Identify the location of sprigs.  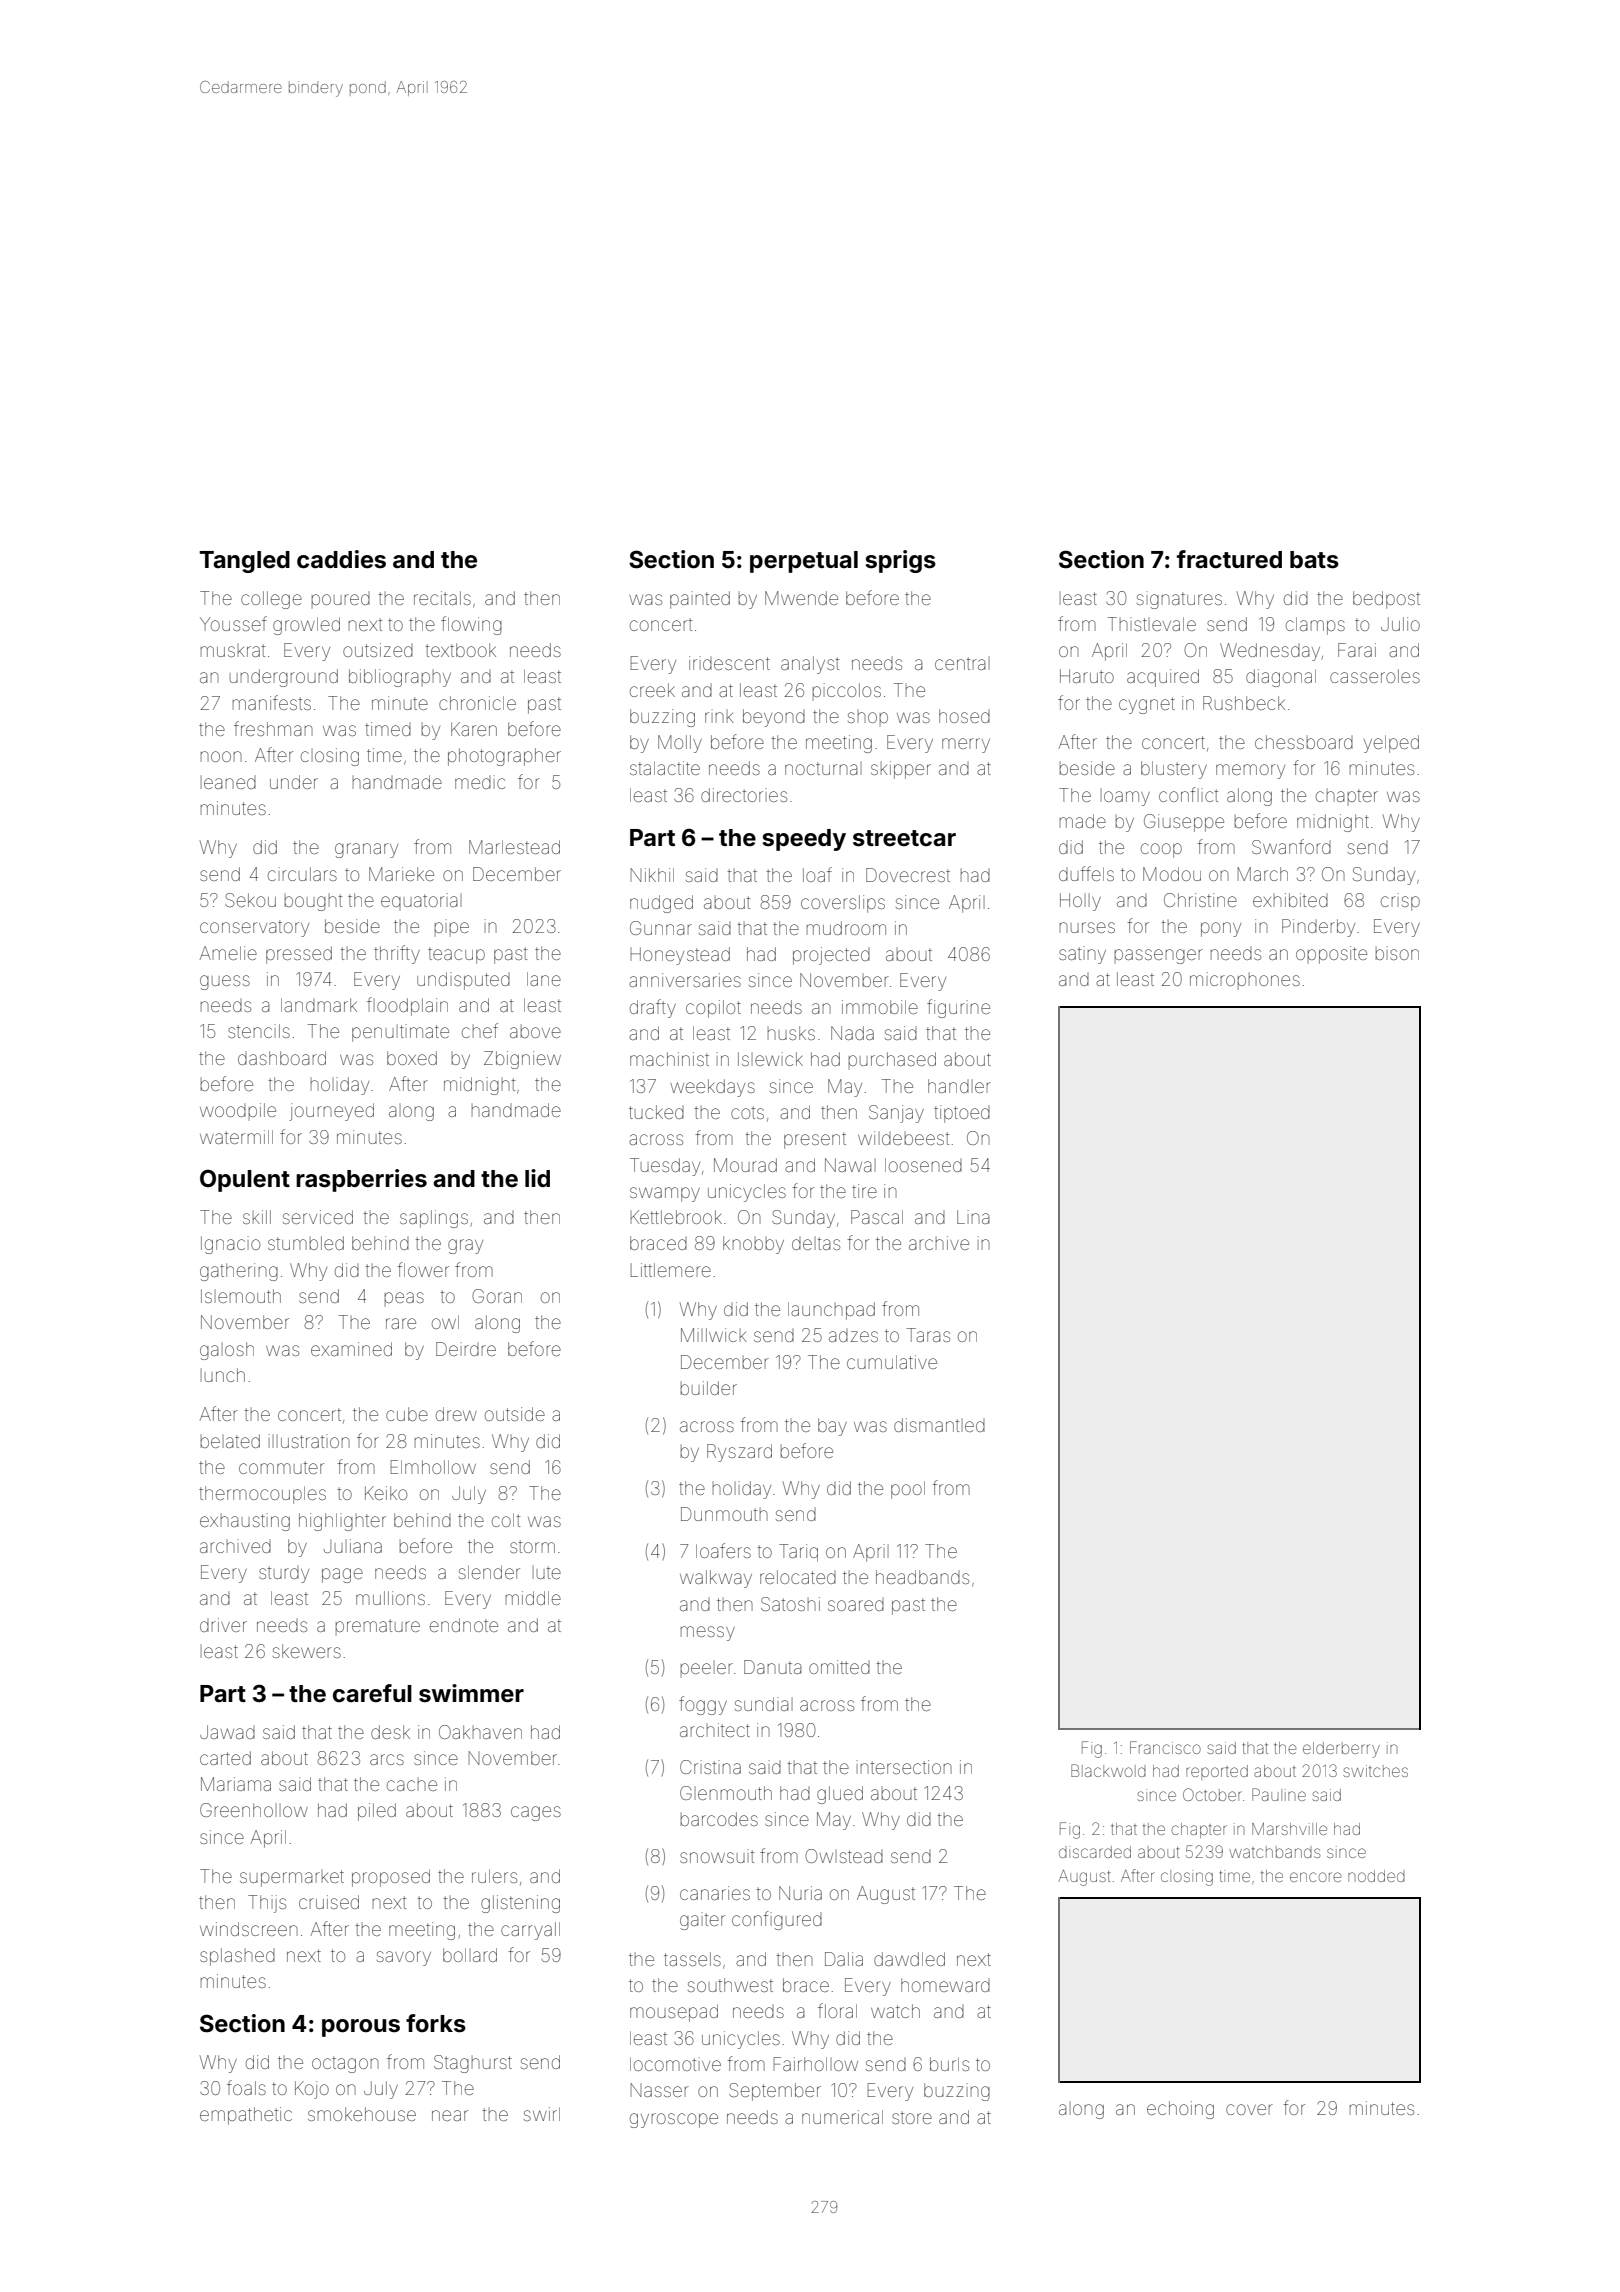
(901, 561).
